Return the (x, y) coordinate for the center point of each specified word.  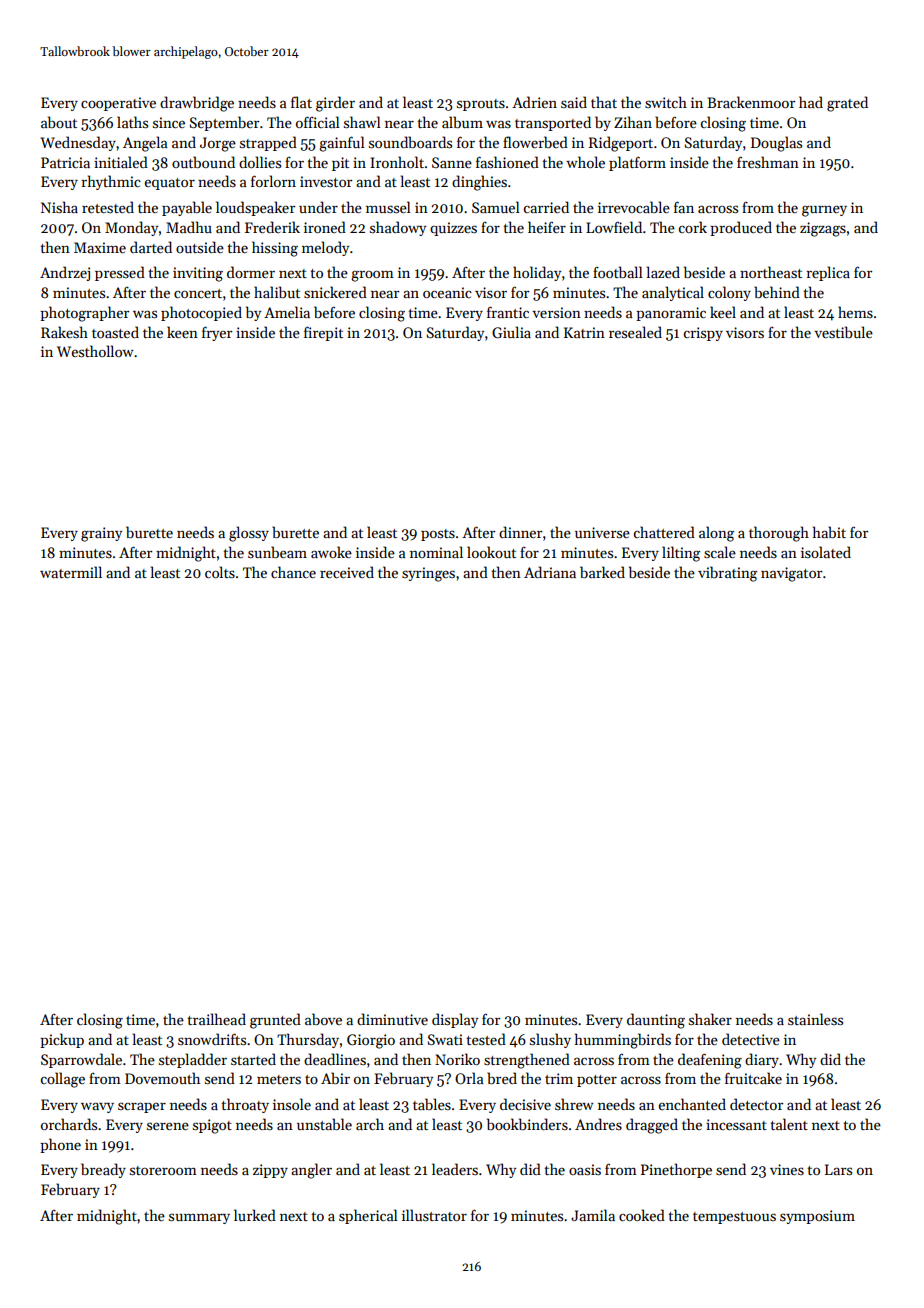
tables (432, 1104)
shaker (710, 1019)
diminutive (392, 1019)
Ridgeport (621, 144)
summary (199, 1218)
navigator (791, 574)
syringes (428, 574)
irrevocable (634, 207)
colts (220, 572)
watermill (71, 572)
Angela (145, 144)
